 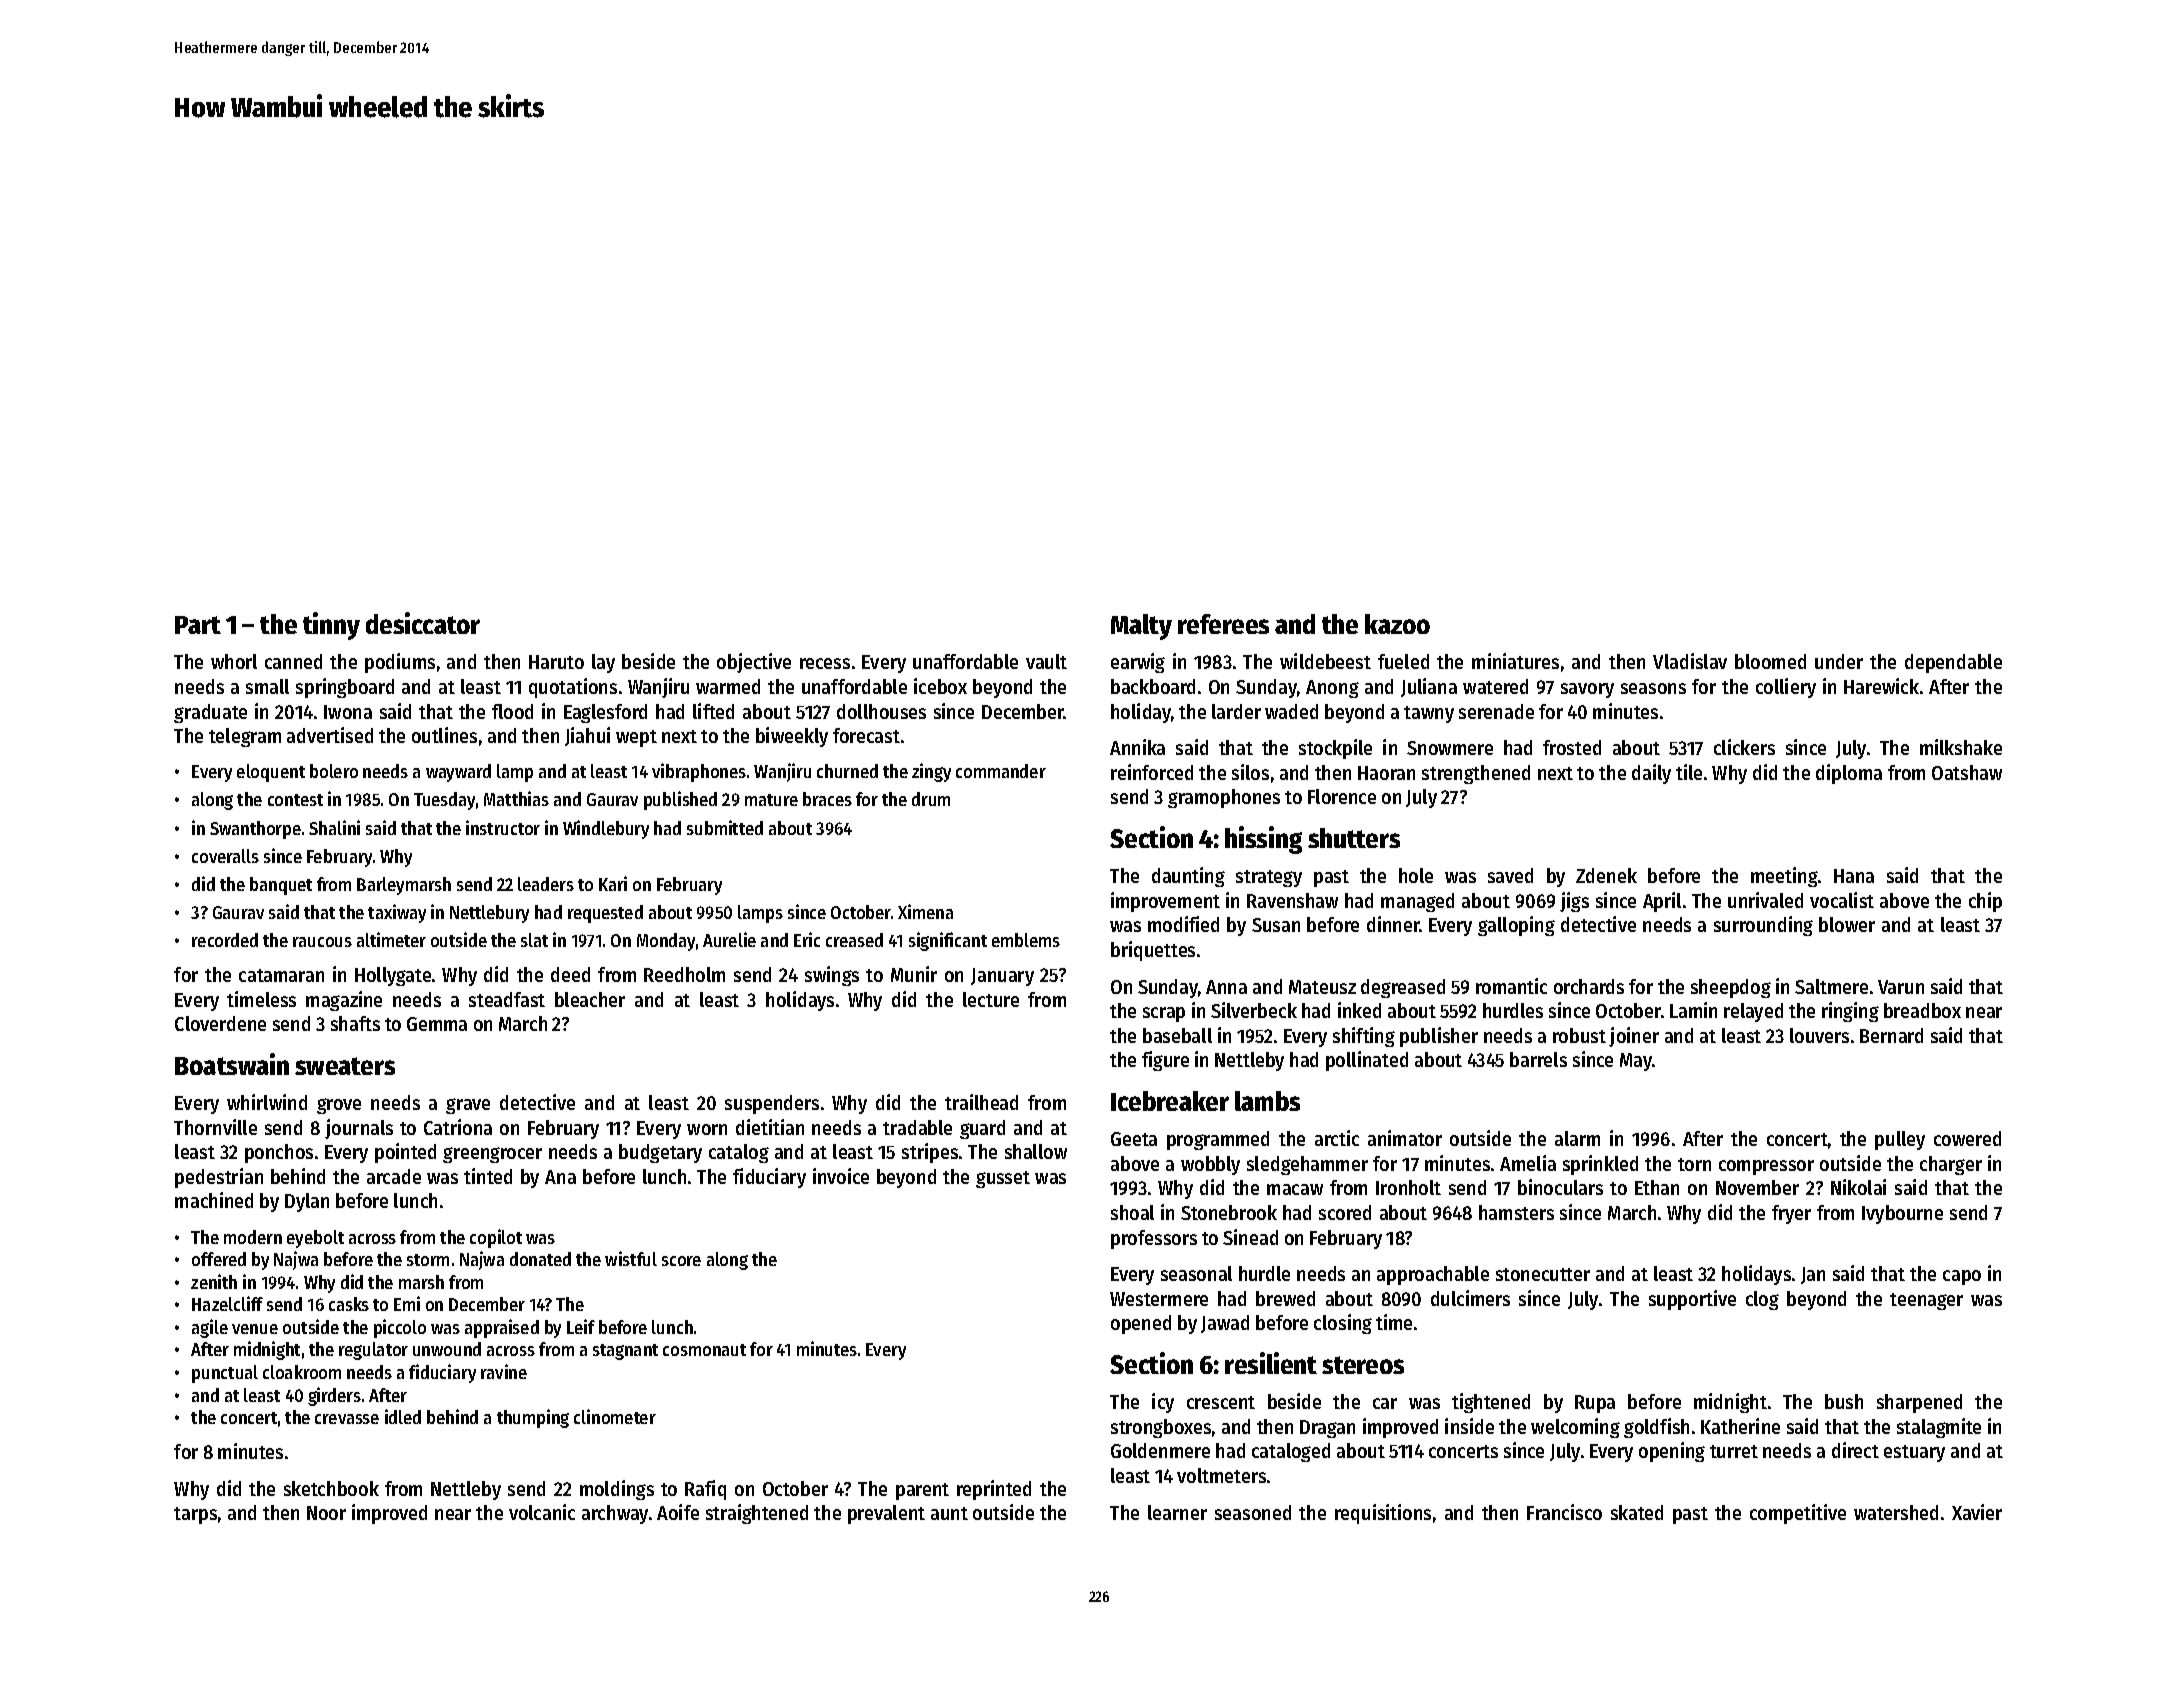 I want to click on reprinted, so click(x=994, y=1490).
